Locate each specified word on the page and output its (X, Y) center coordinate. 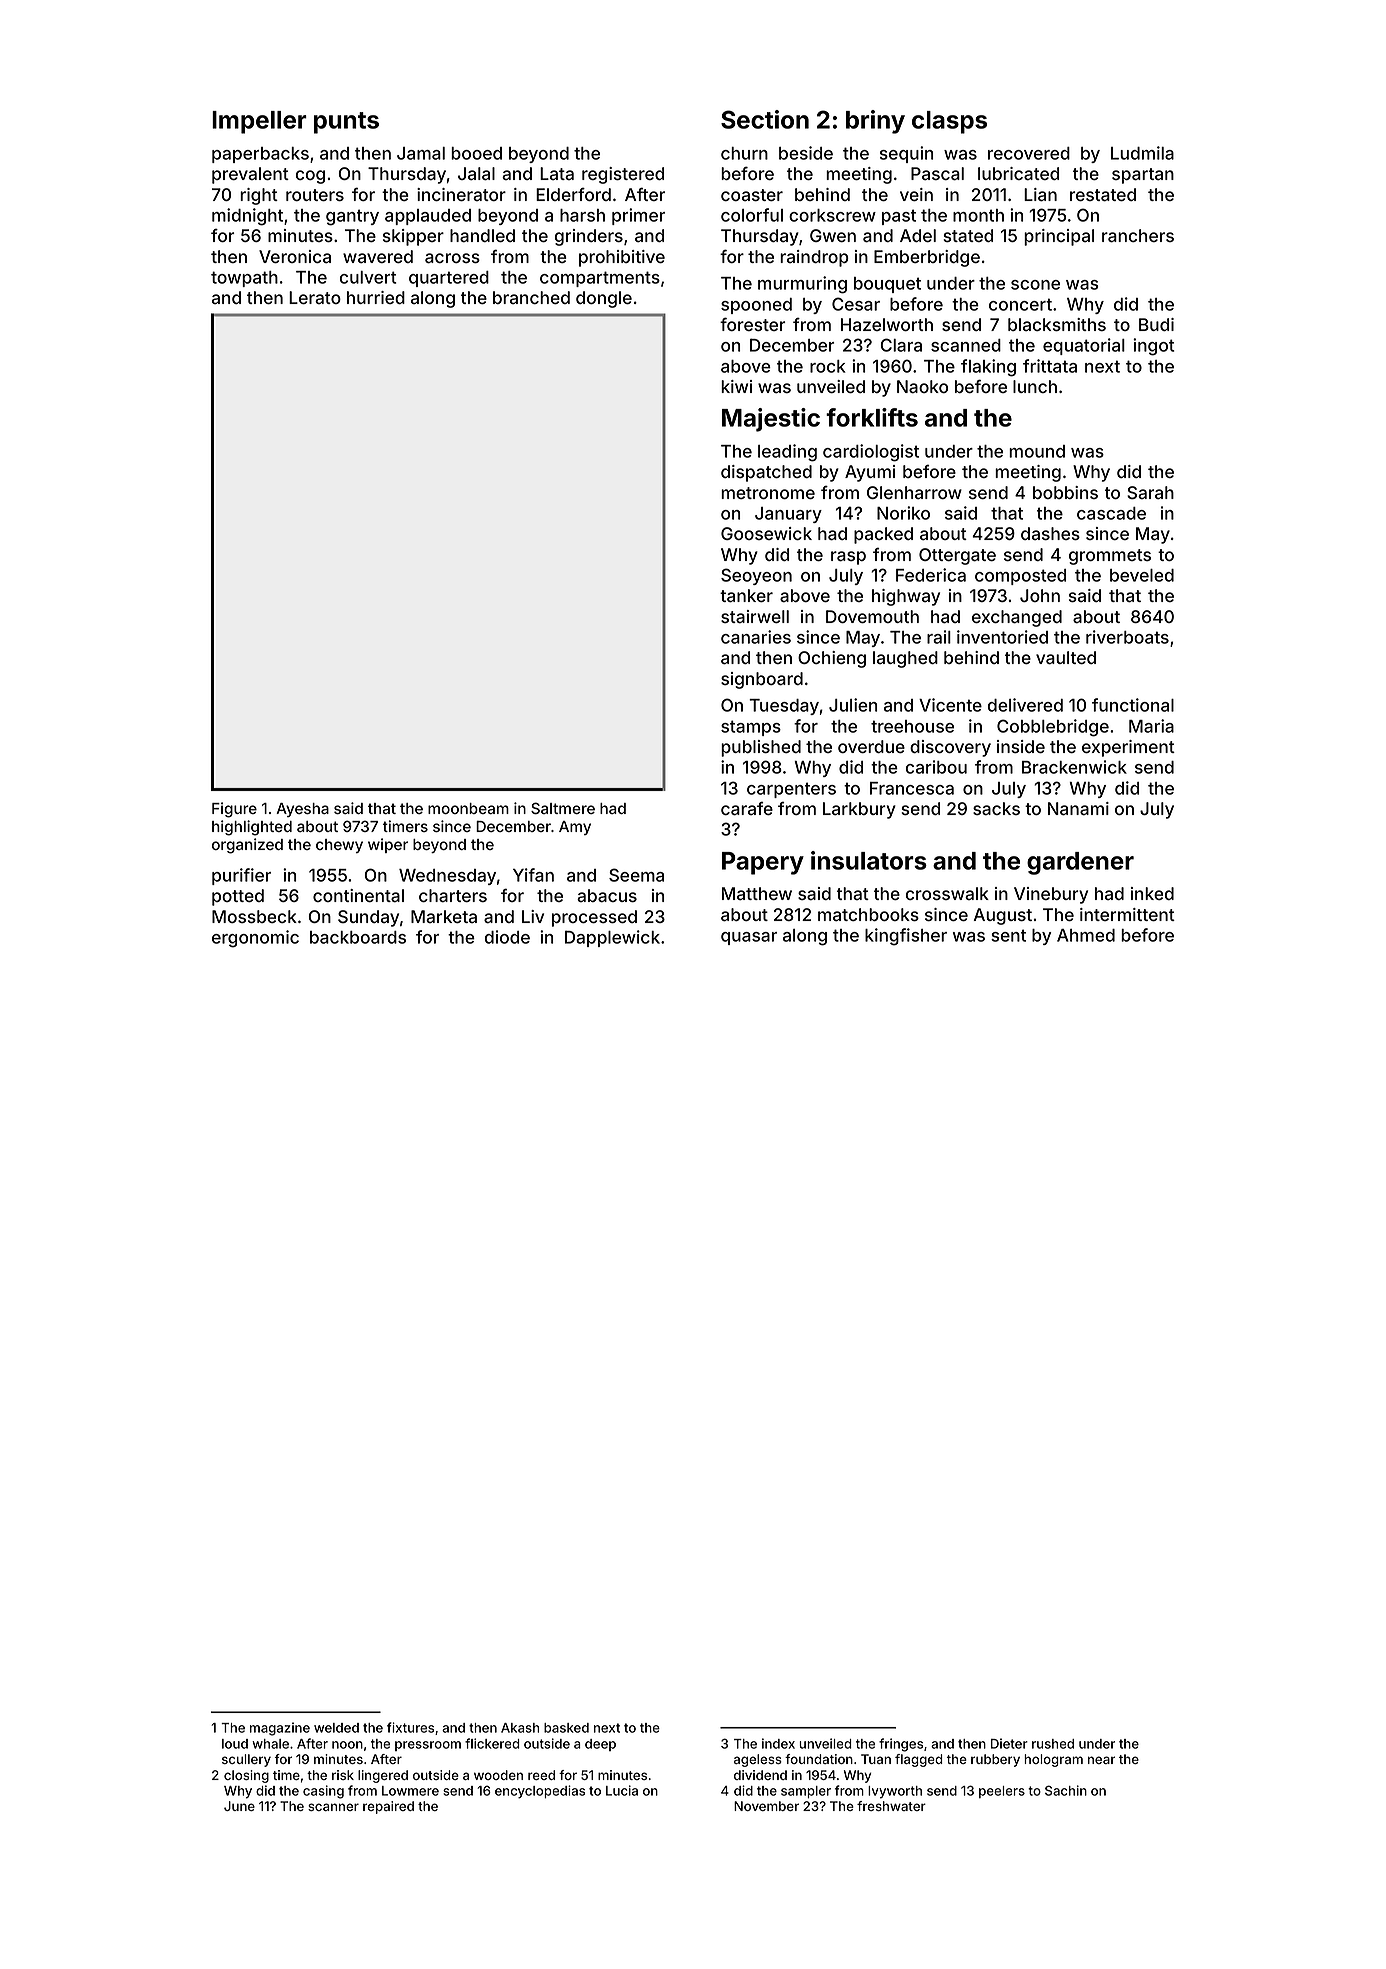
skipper (413, 237)
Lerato (315, 297)
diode (507, 937)
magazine (280, 1729)
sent (1008, 935)
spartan (1143, 176)
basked (566, 1728)
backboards (358, 937)
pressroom (428, 1746)
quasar (749, 938)
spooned (756, 306)
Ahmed (1086, 935)
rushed (1053, 1744)
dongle (604, 299)
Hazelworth (887, 324)
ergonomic (255, 939)
